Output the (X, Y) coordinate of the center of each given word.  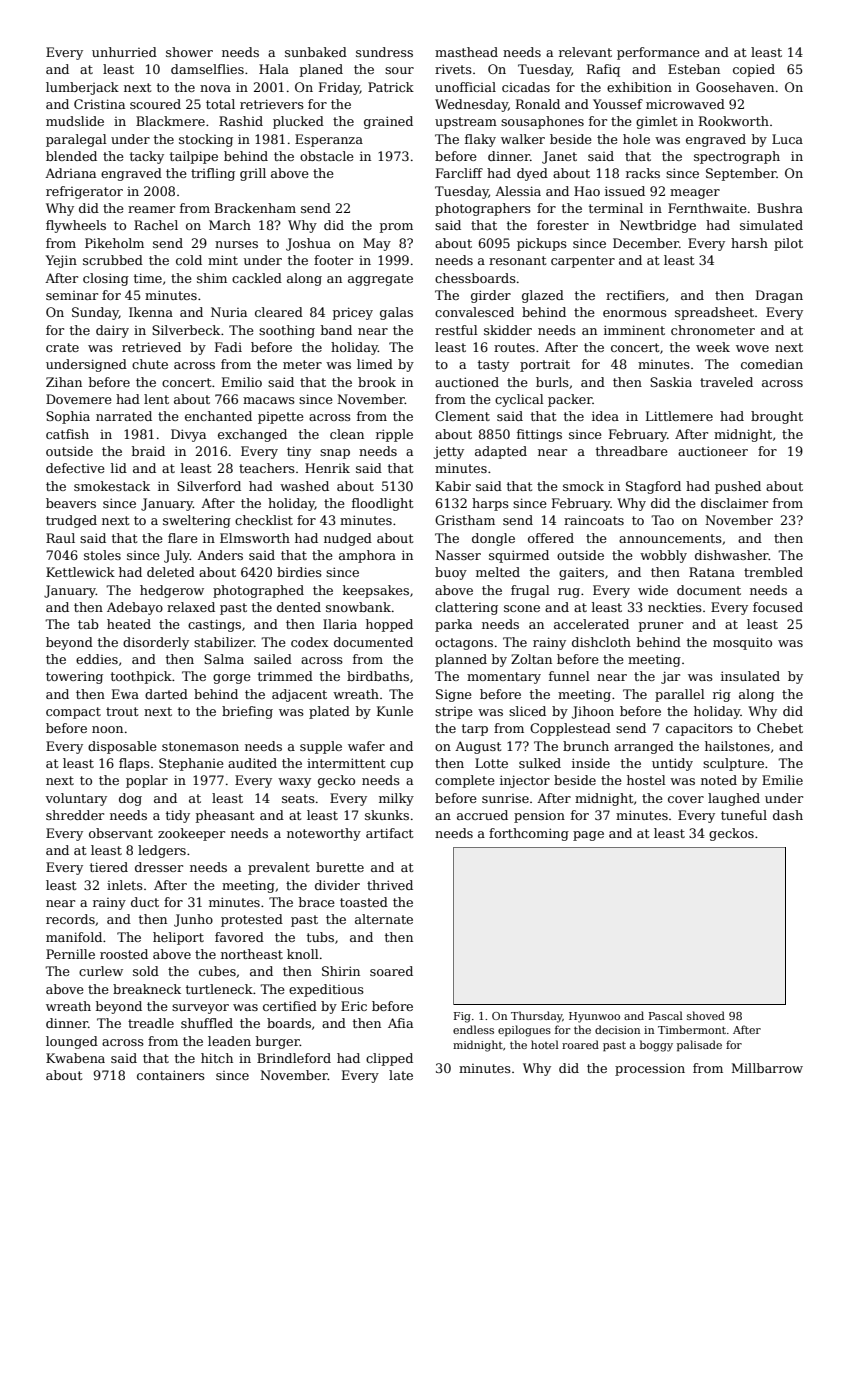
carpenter (583, 262)
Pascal (666, 1015)
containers (171, 1075)
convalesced (474, 312)
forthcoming (529, 834)
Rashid (241, 121)
